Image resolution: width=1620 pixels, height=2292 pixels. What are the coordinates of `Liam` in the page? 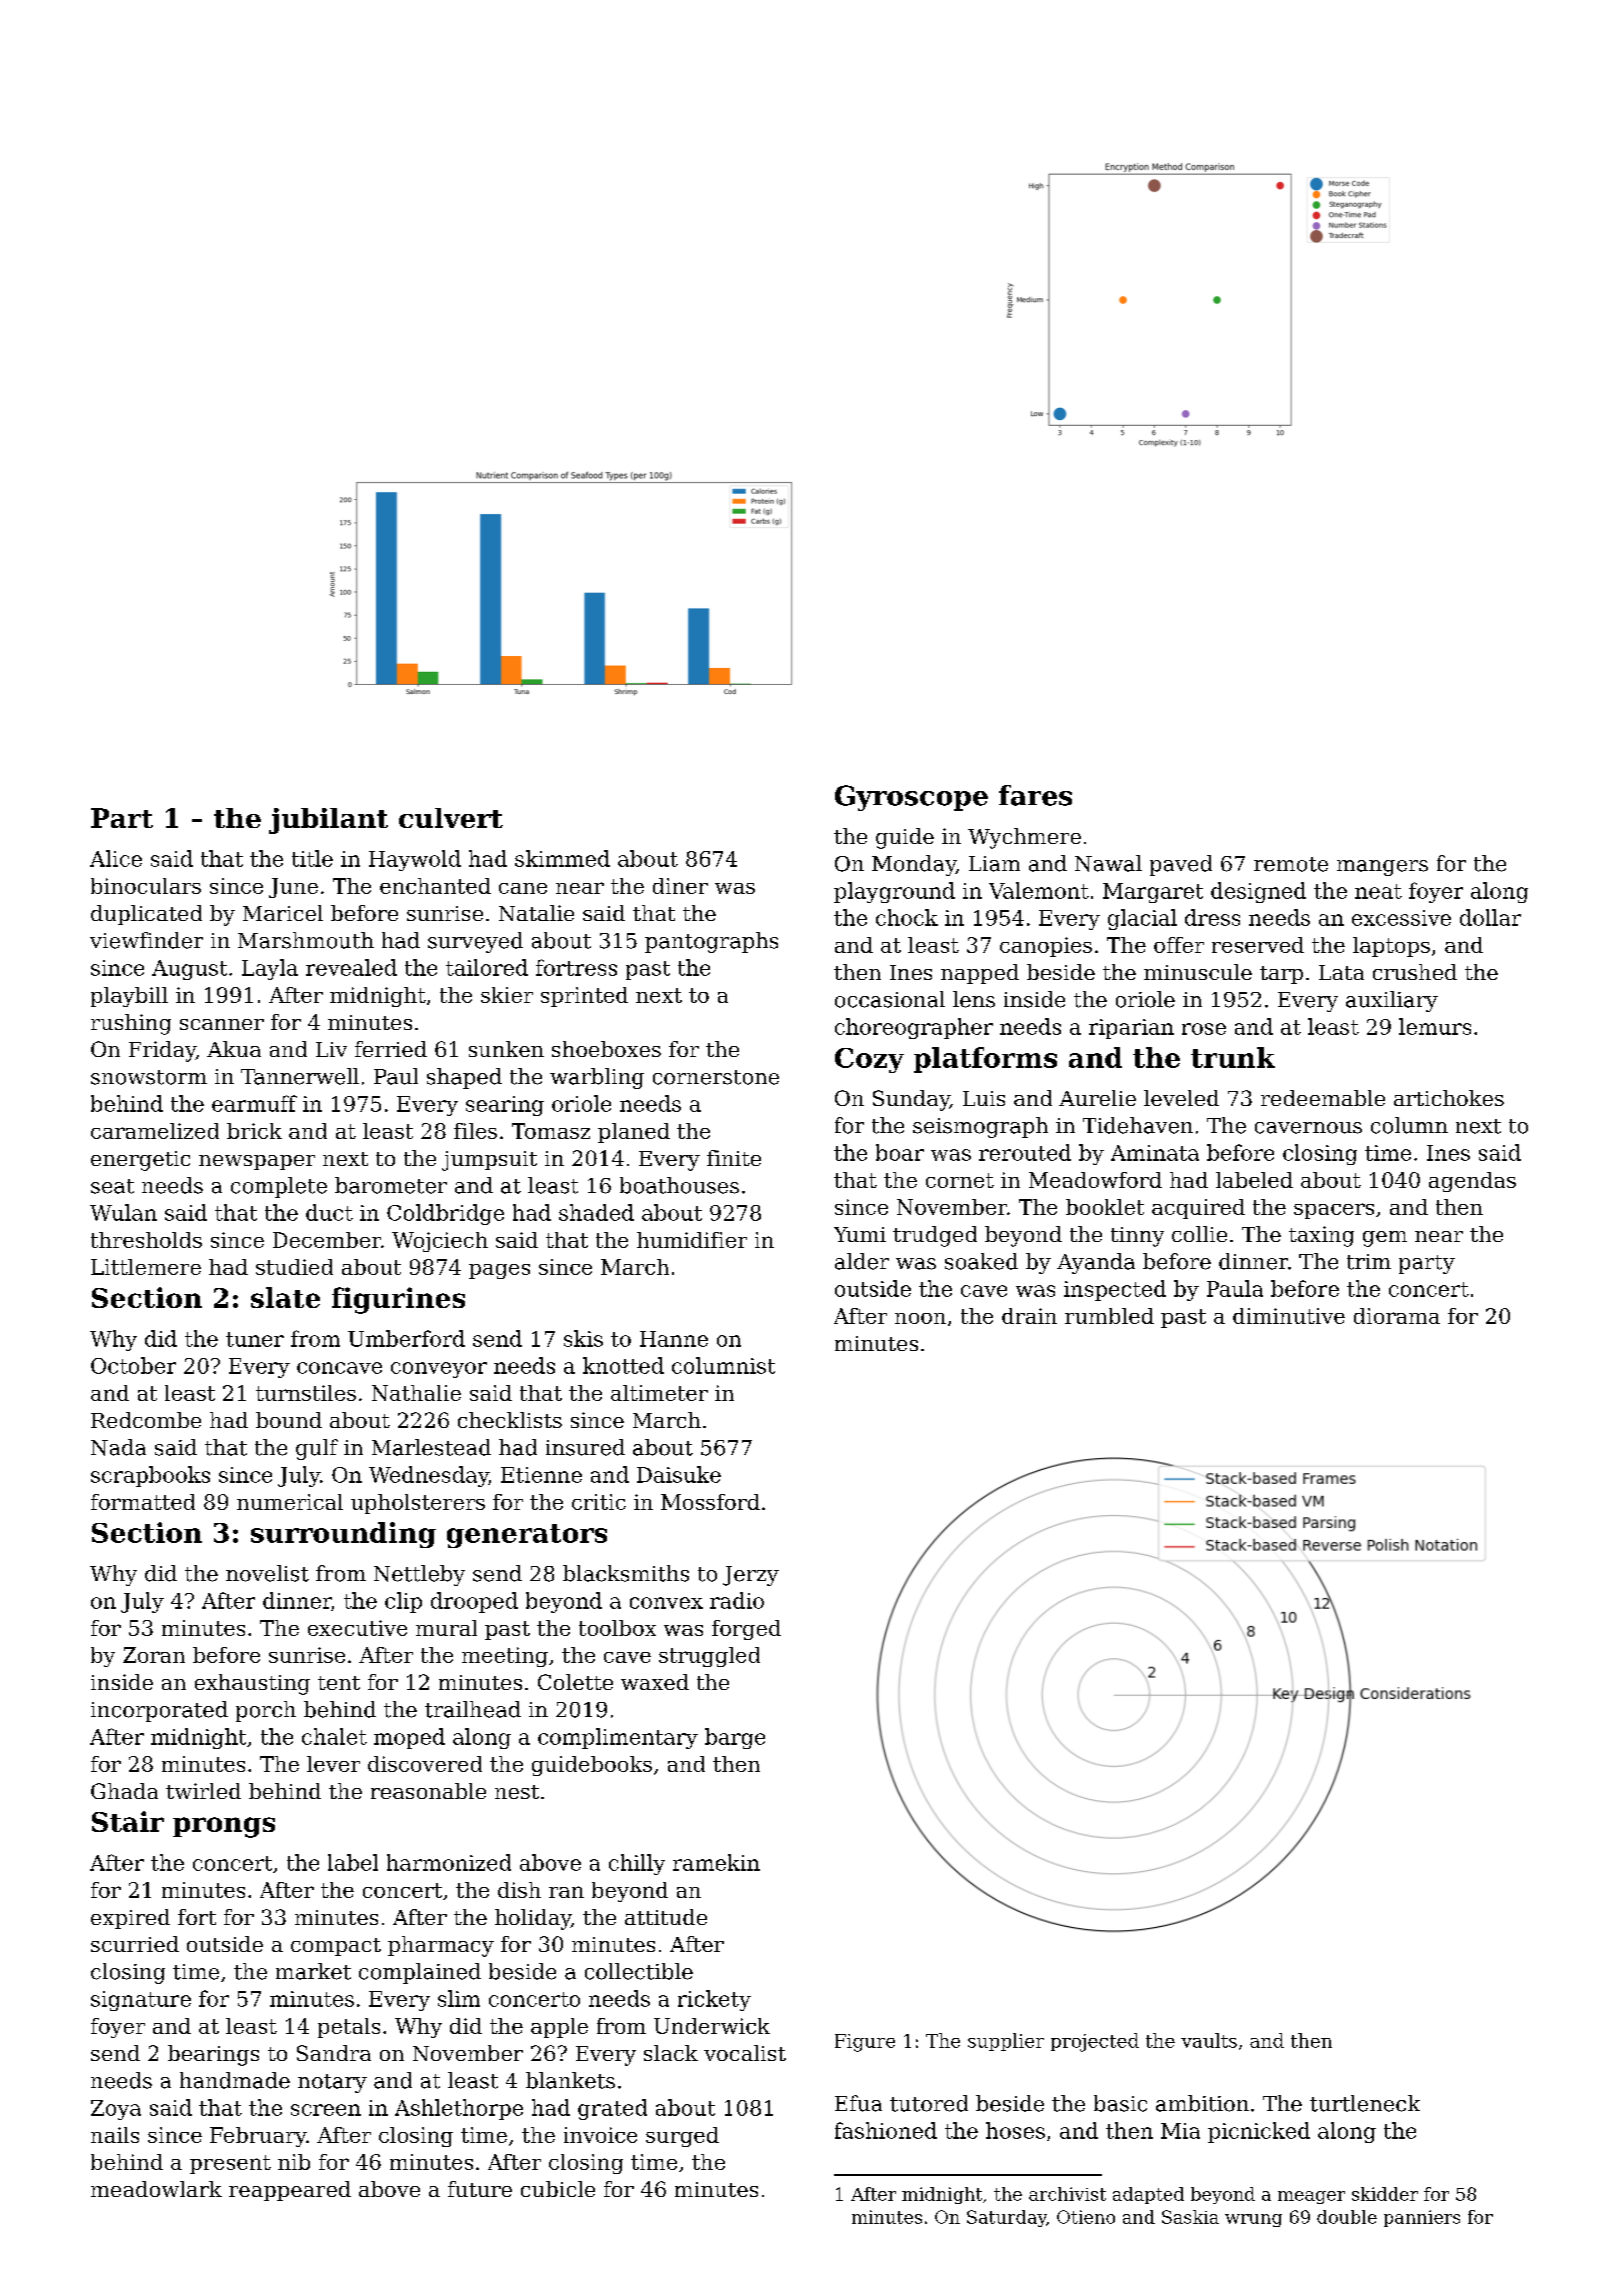 It's located at (994, 864).
